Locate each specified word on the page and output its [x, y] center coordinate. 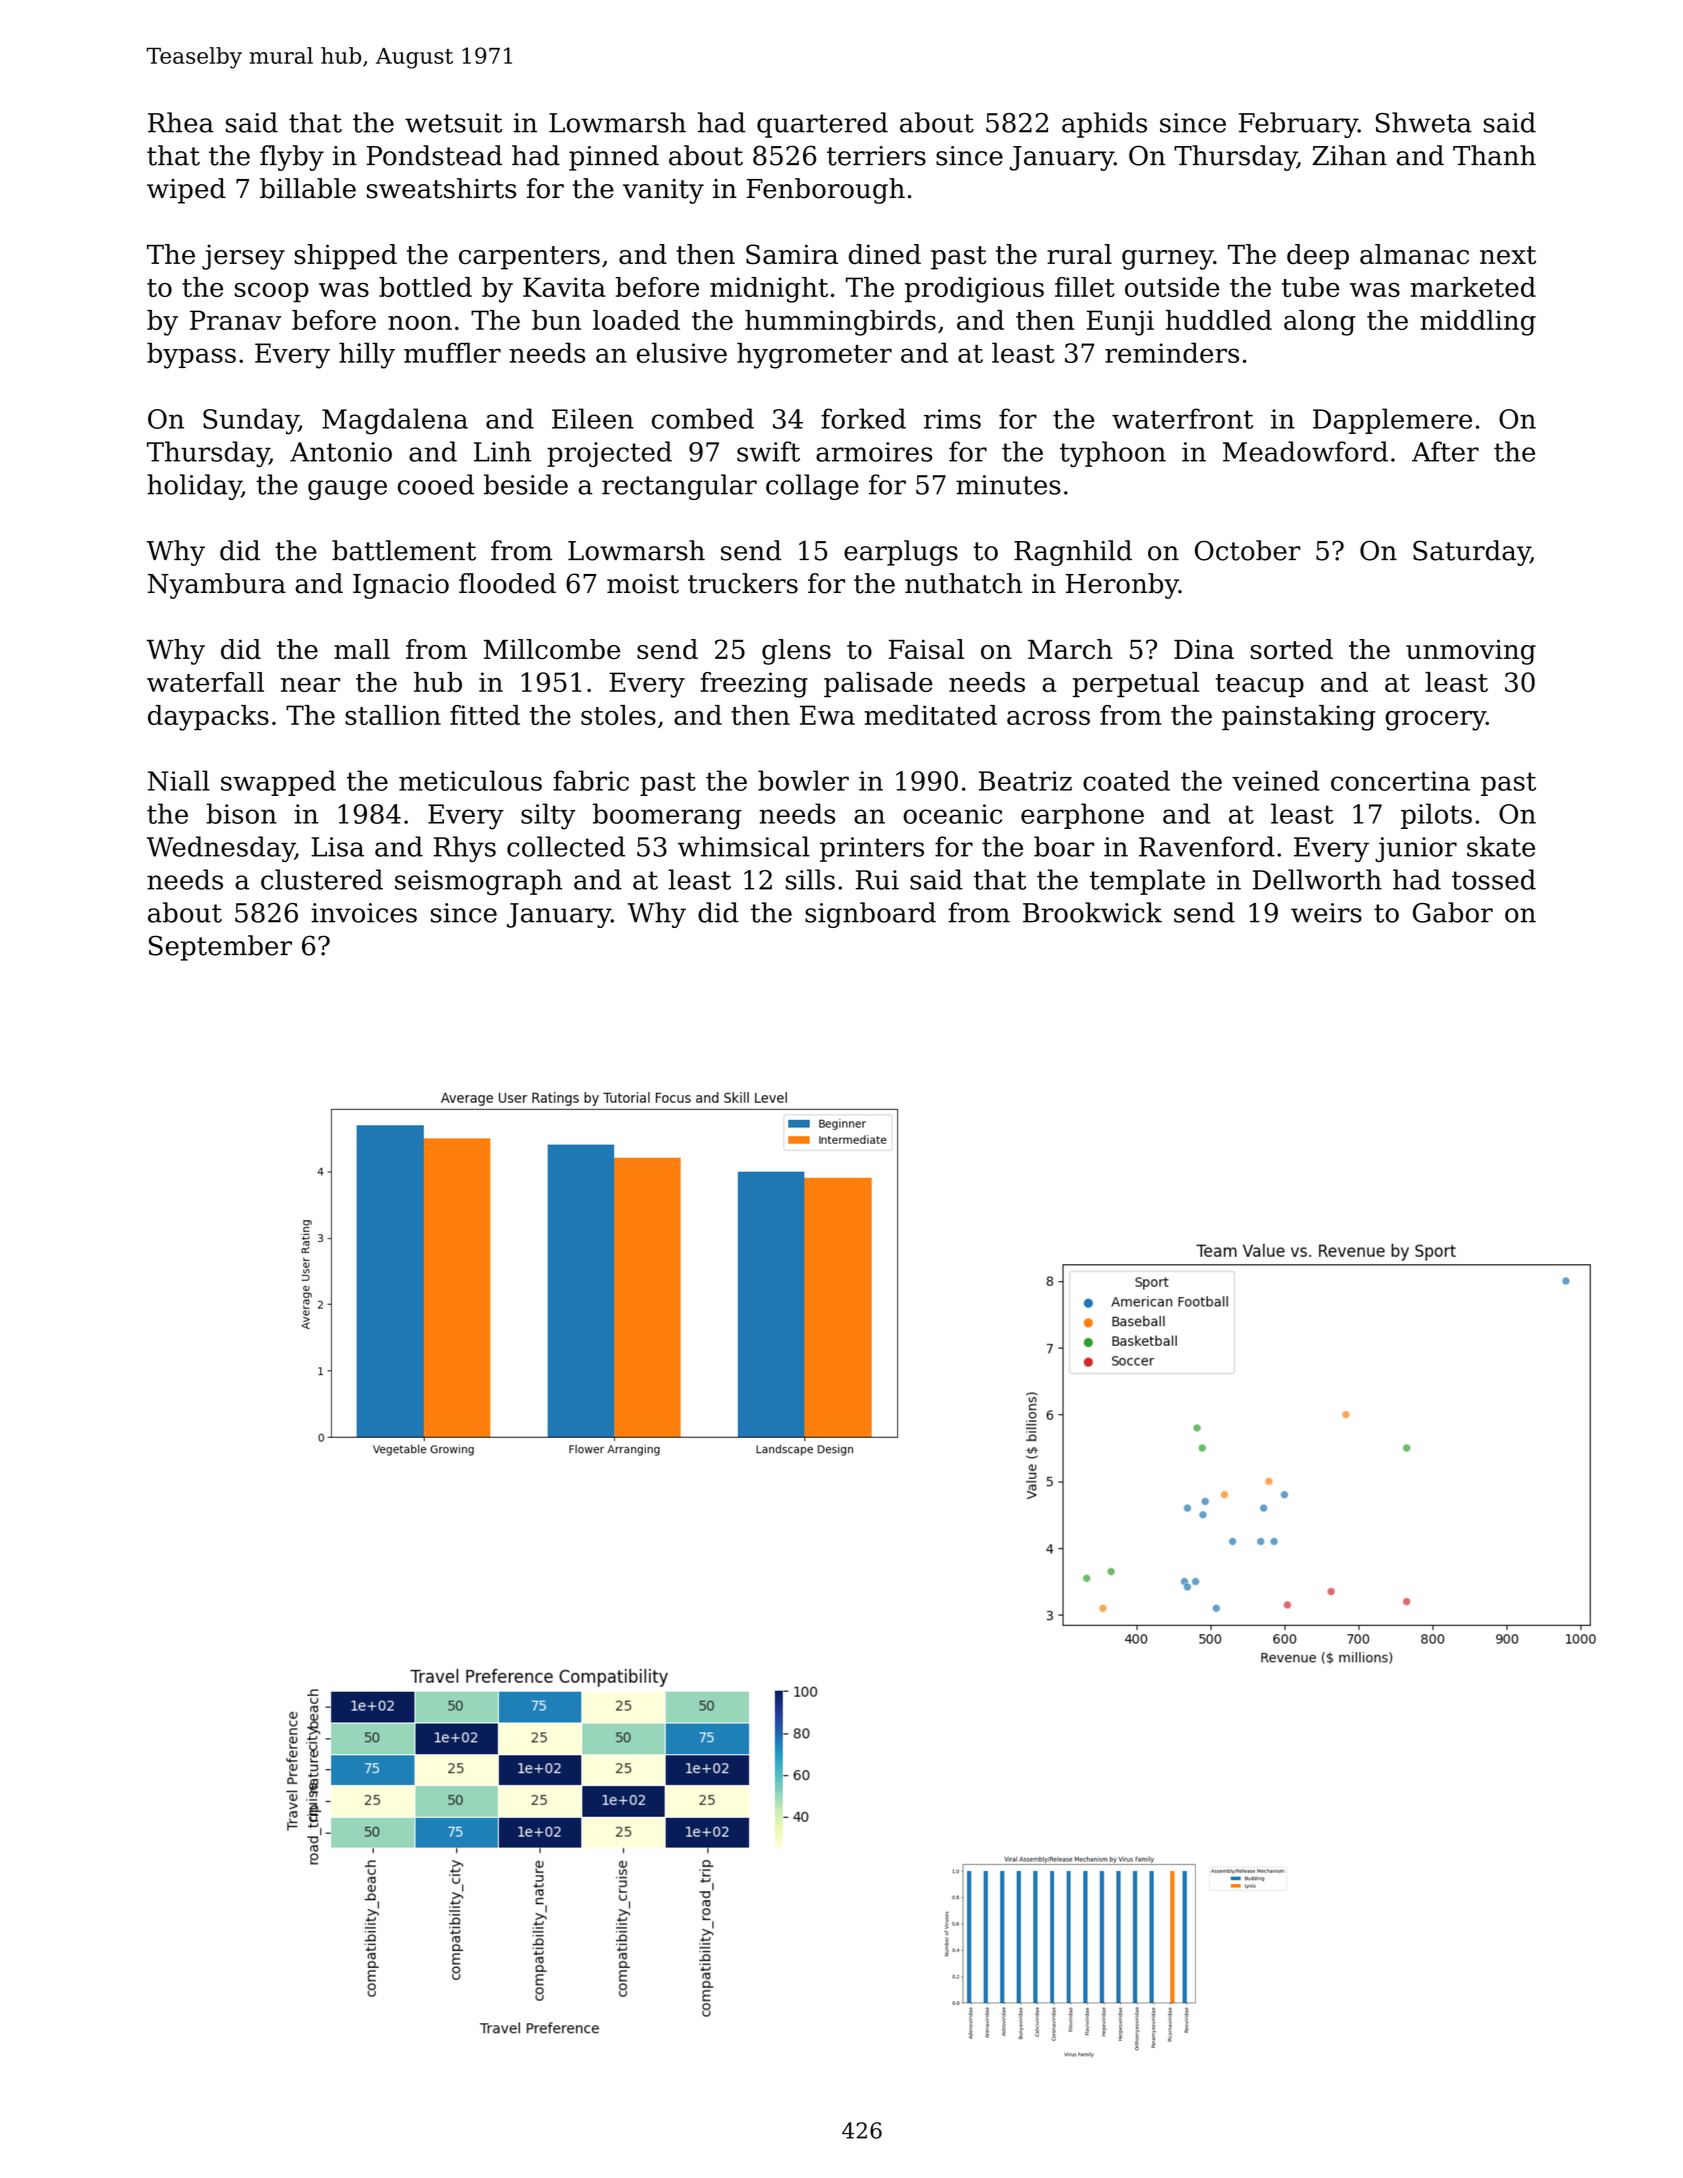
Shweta [1424, 122]
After [1445, 451]
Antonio [341, 452]
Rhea [181, 122]
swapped [278, 783]
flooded [507, 583]
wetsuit [453, 123]
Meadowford [1305, 451]
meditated [930, 715]
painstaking [1299, 718]
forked [863, 418]
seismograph [478, 882]
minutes [1008, 485]
